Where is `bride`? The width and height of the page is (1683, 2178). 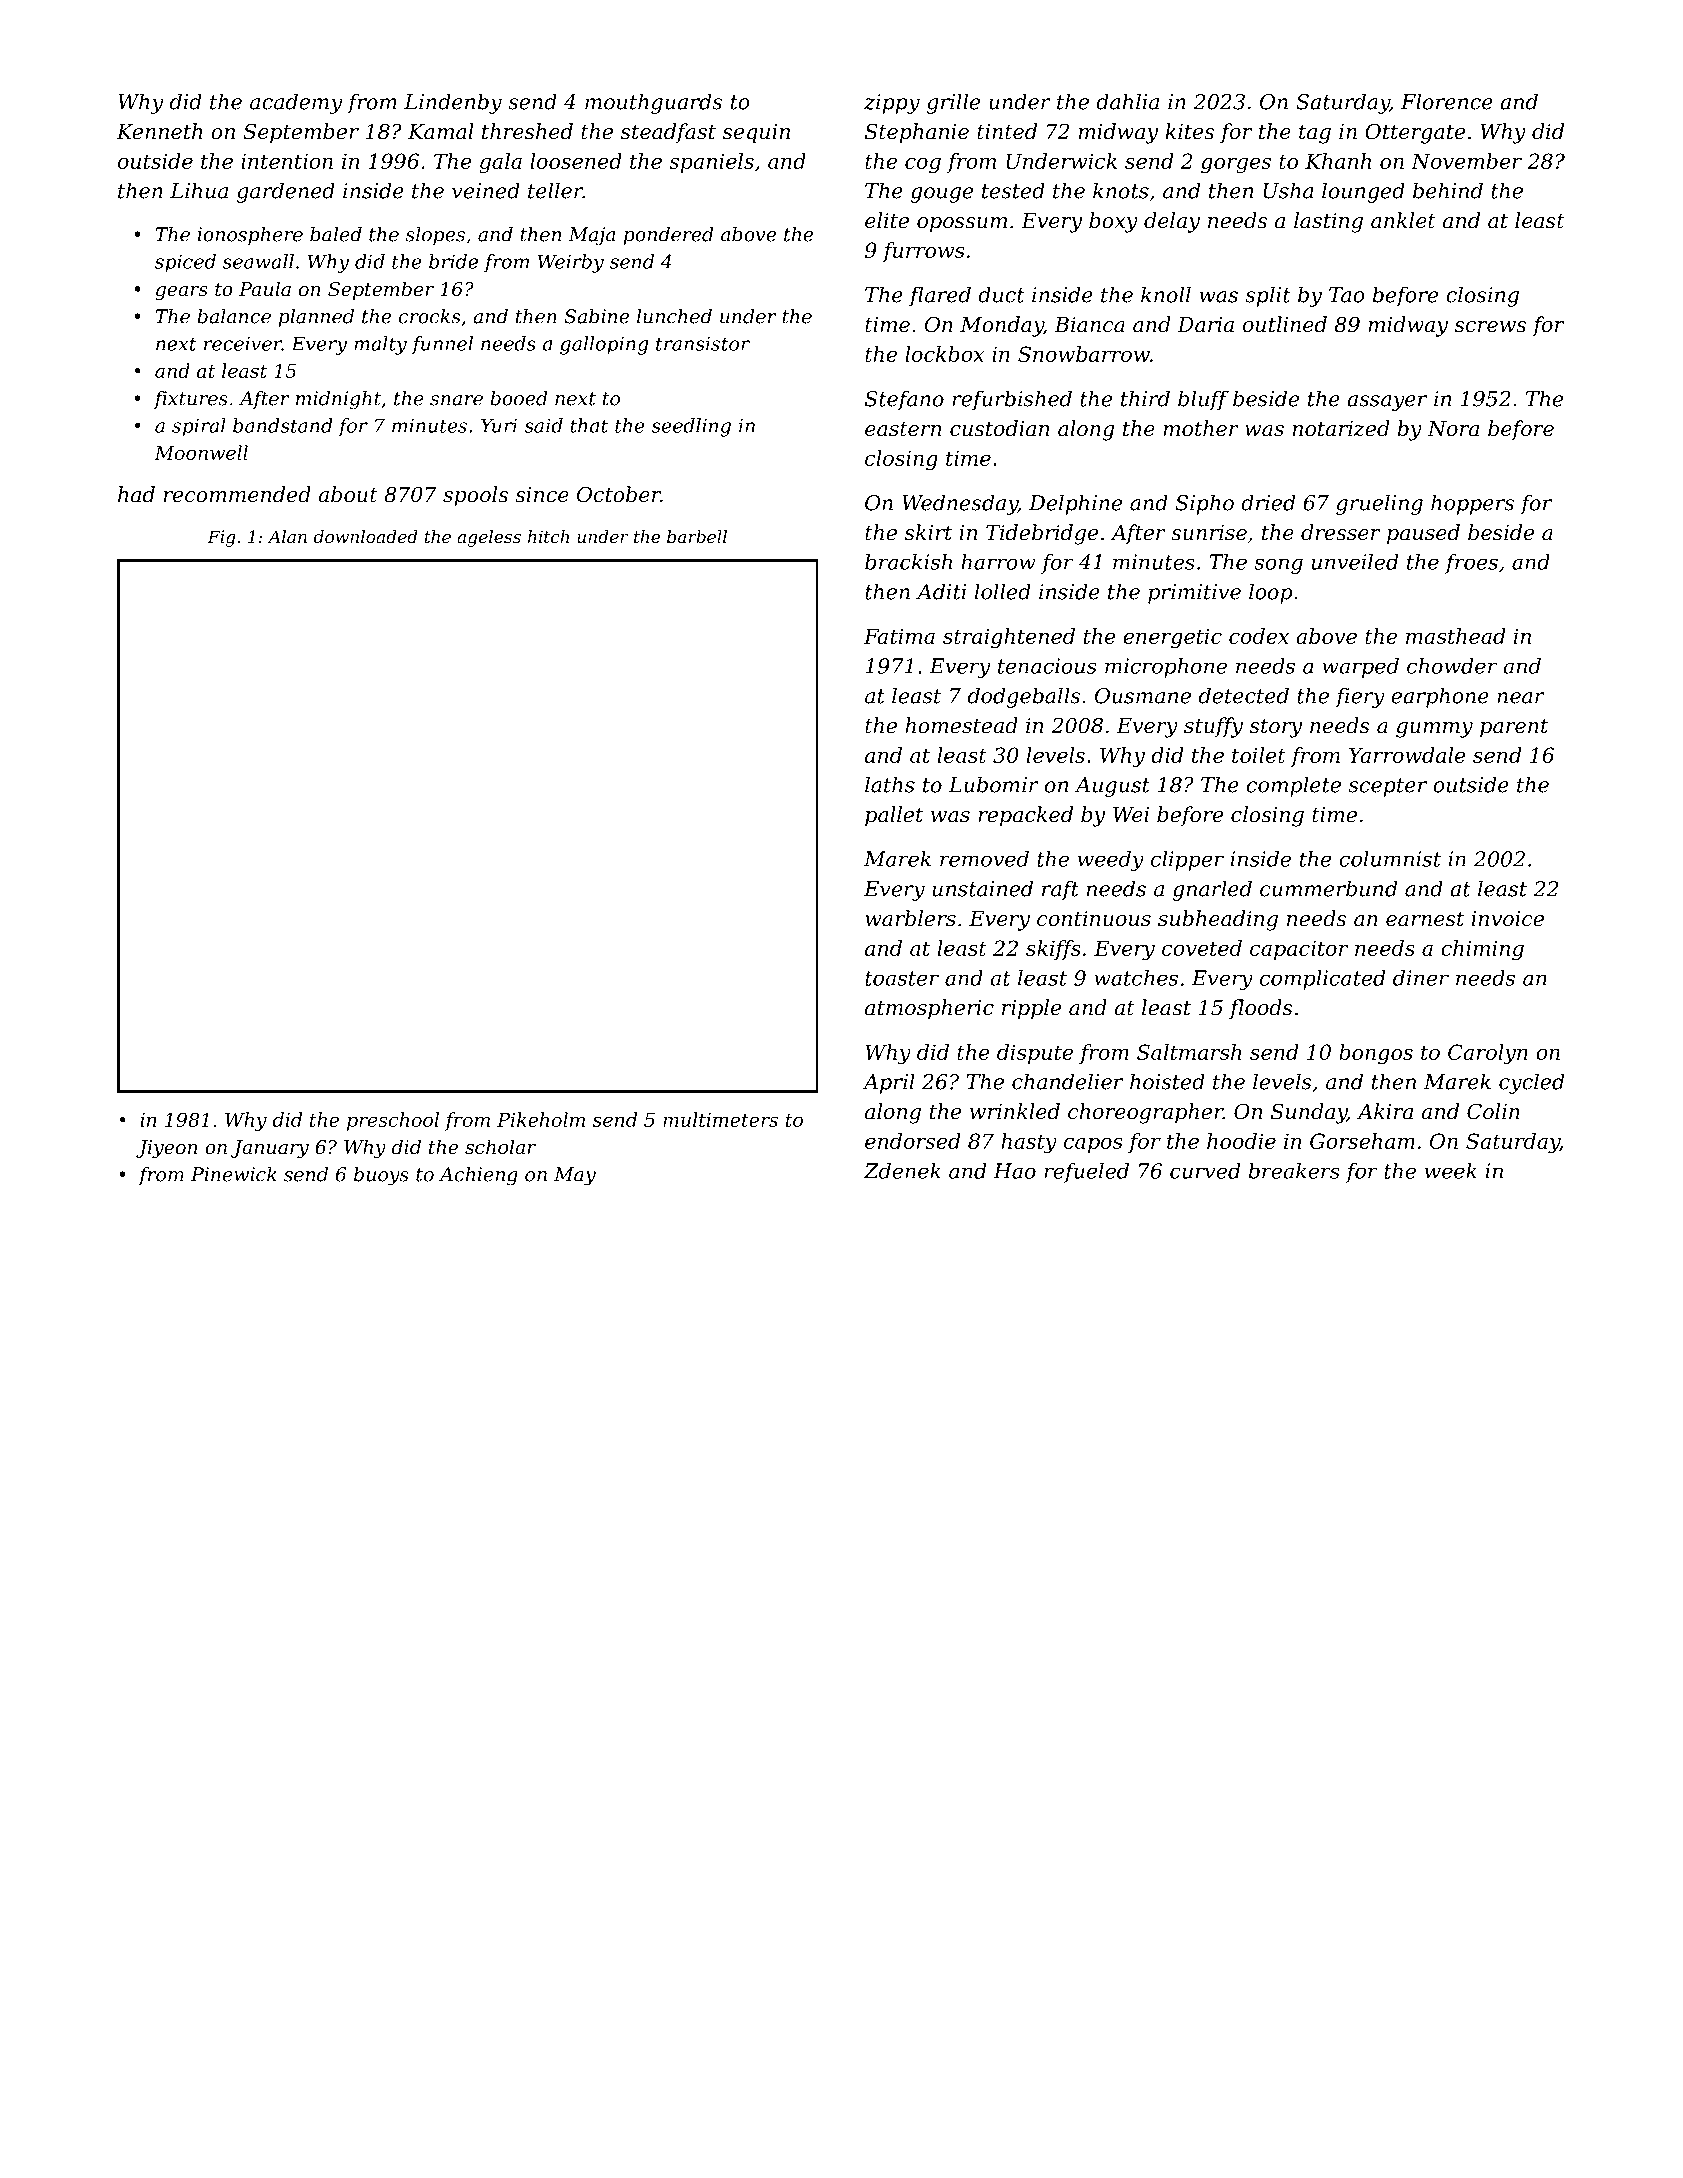 bride is located at coordinates (453, 261).
